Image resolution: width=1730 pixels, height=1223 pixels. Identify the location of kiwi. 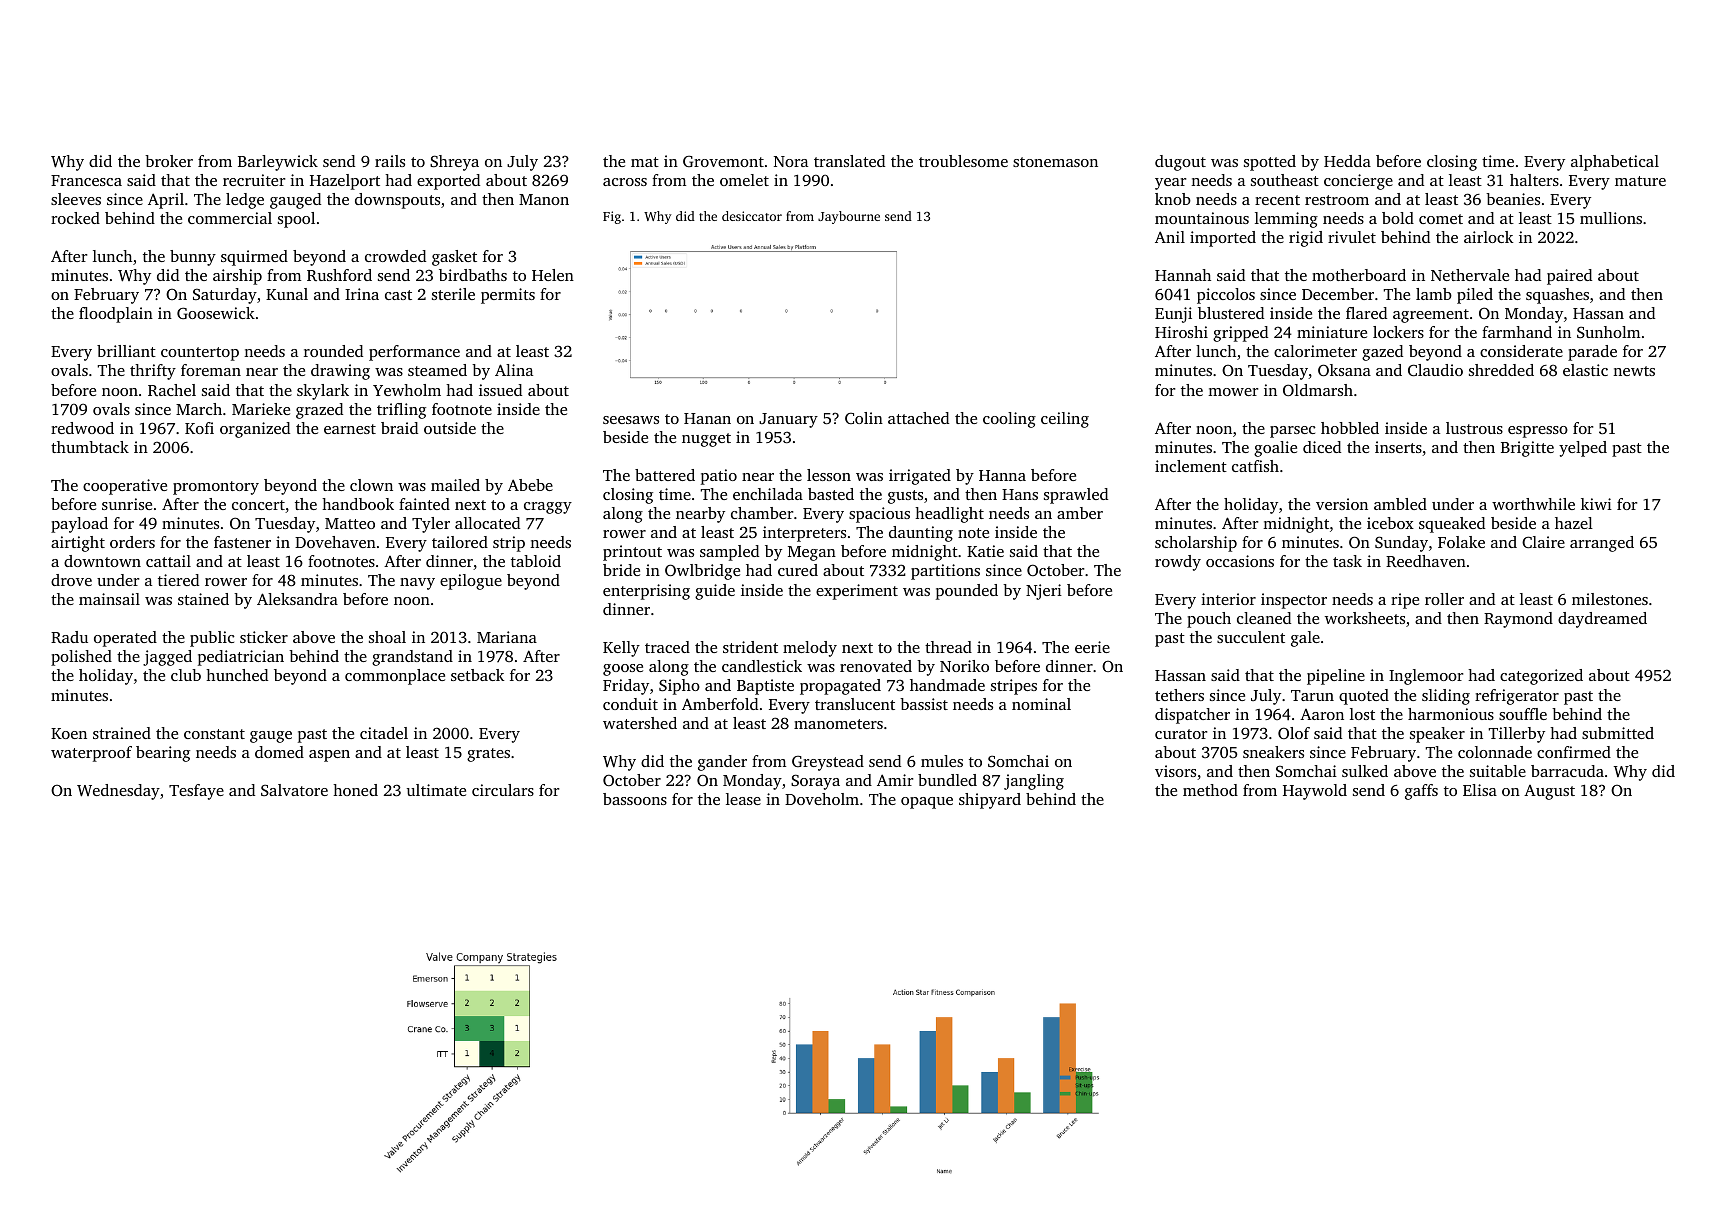
(1596, 504).
